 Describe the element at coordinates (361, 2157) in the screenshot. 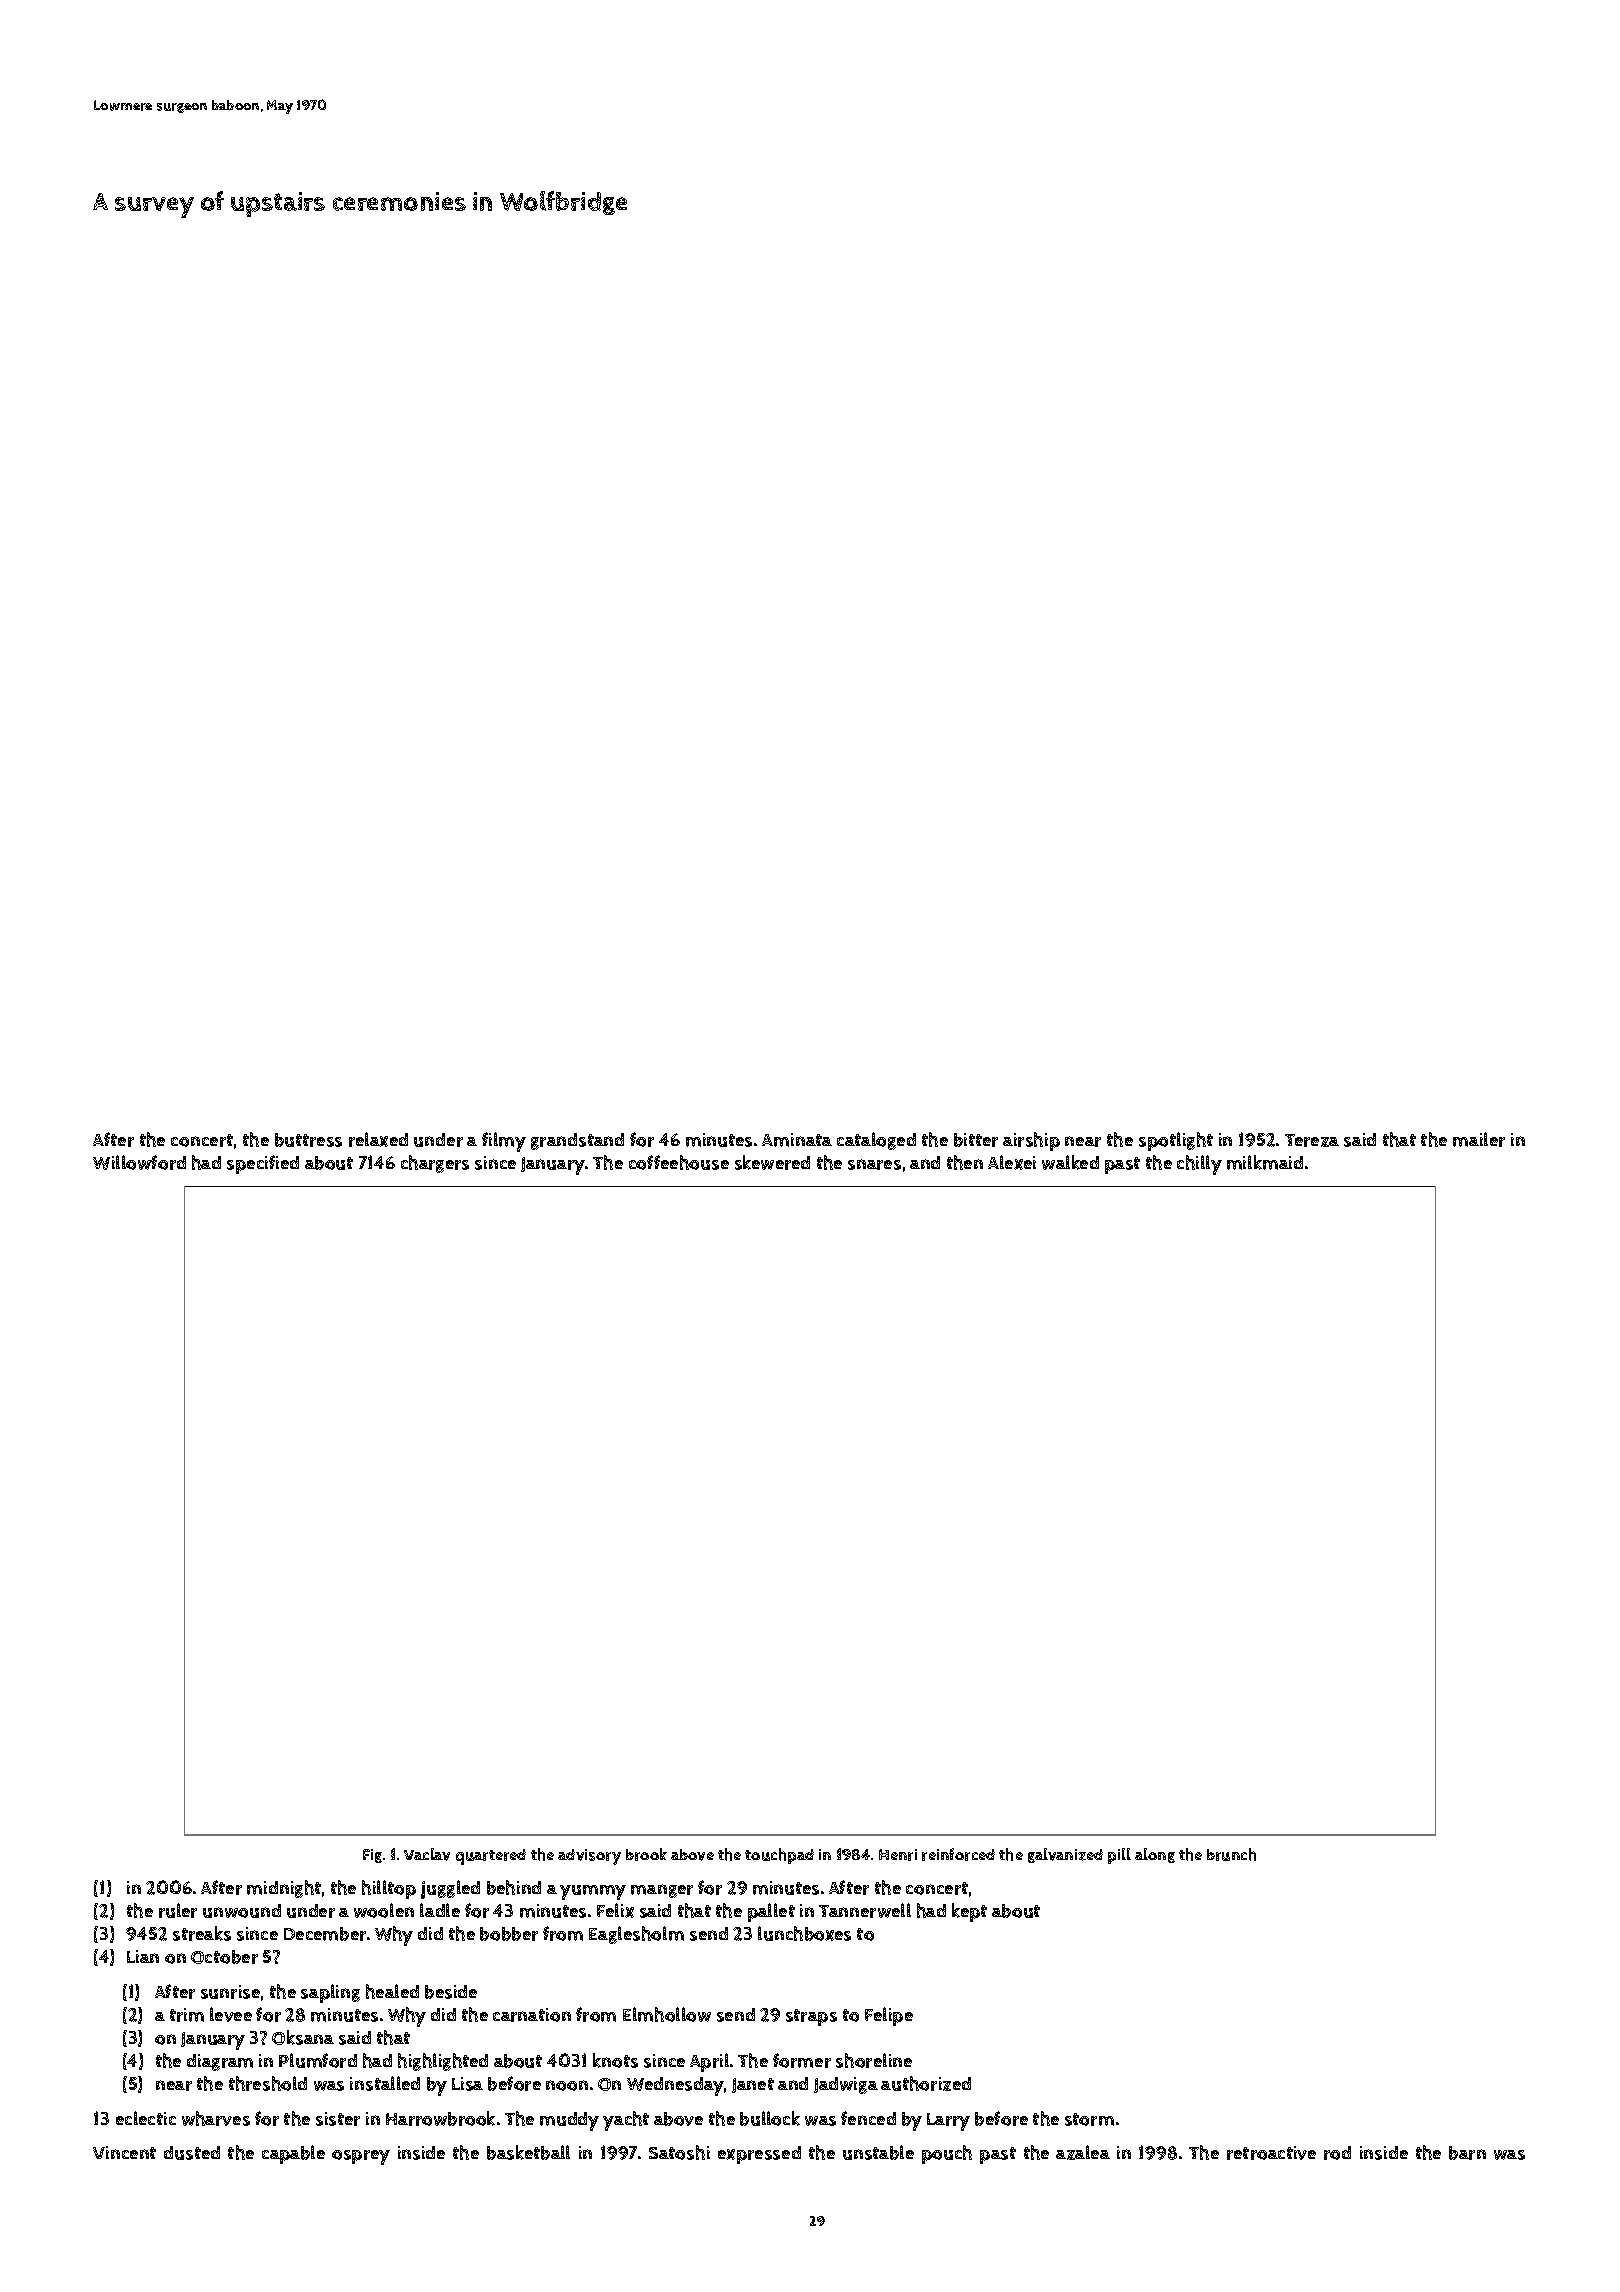

I see `osprey` at that location.
